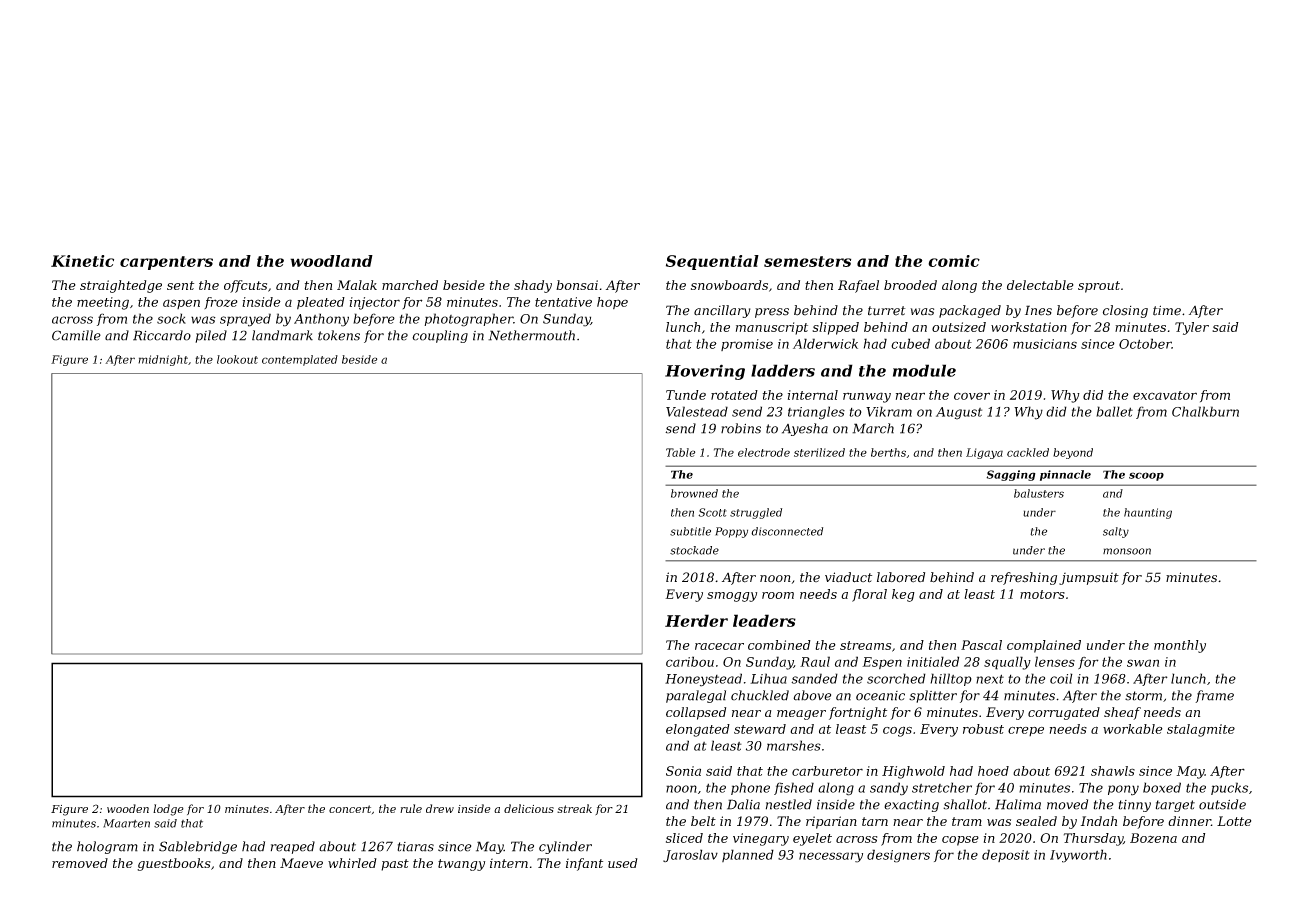  What do you see at coordinates (331, 261) in the screenshot?
I see `woodland` at bounding box center [331, 261].
